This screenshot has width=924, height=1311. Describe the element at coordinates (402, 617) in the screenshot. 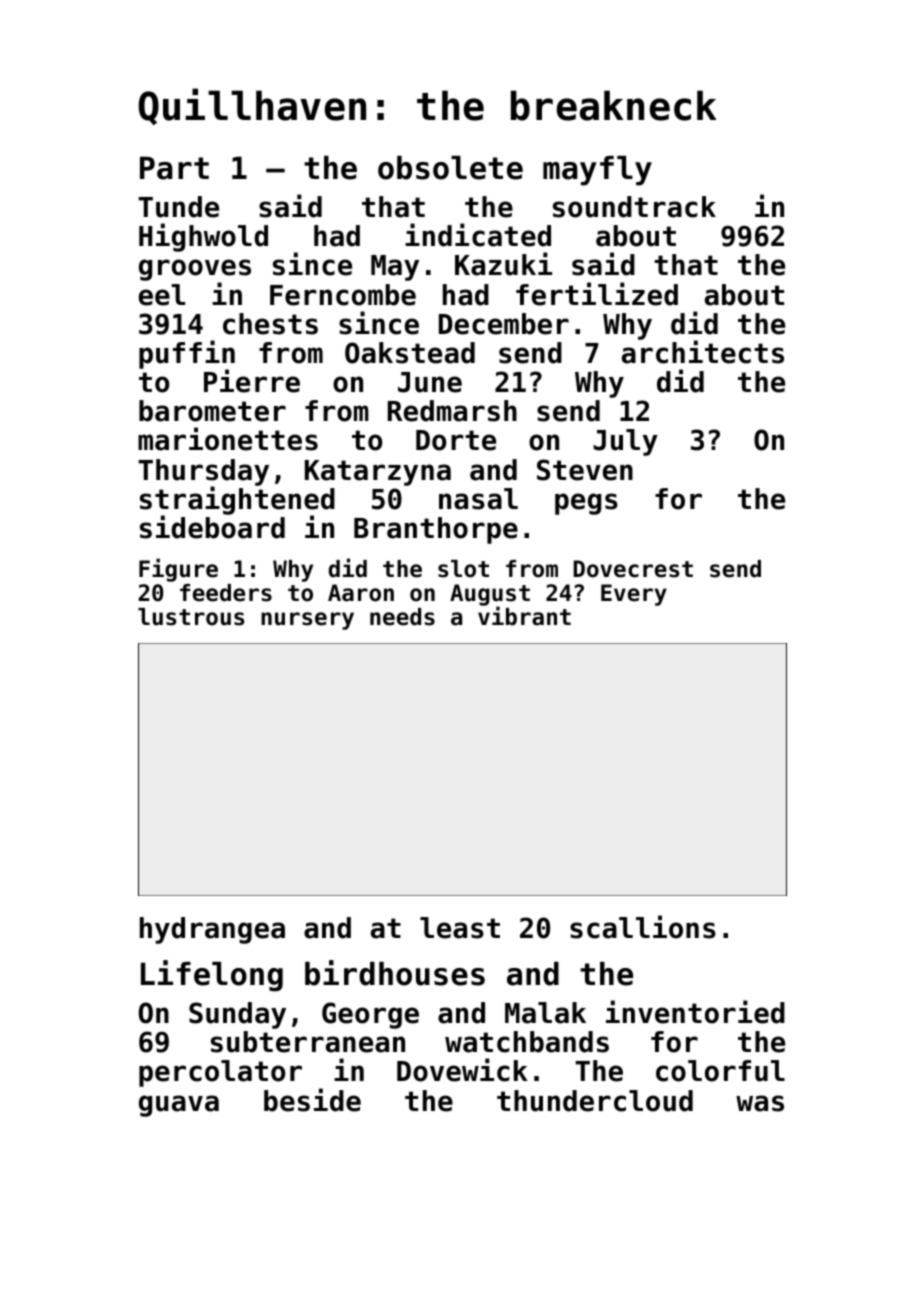

I see `needs` at that location.
